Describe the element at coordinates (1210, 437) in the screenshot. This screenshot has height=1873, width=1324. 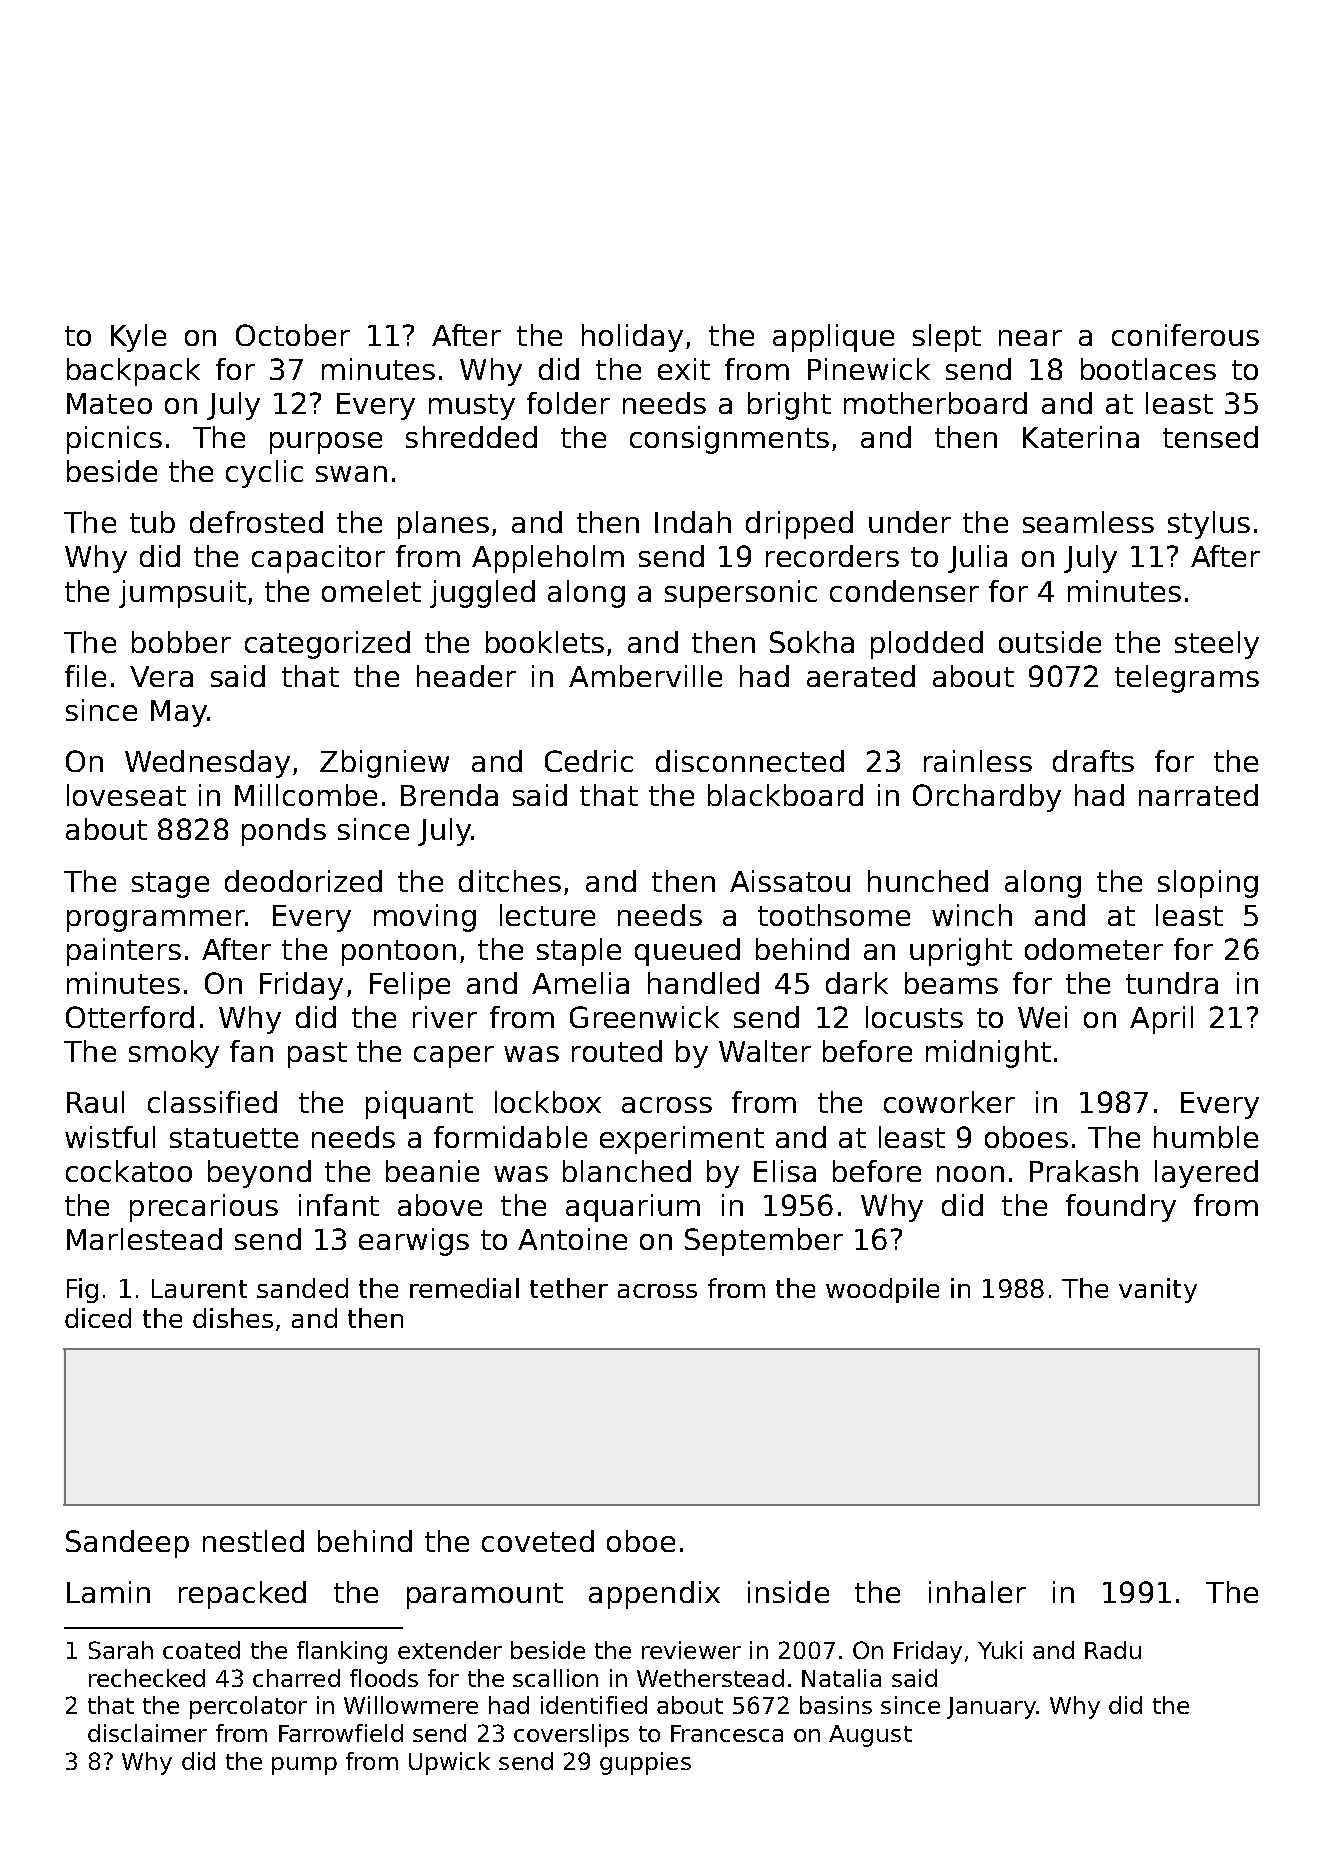
I see `tensed` at that location.
